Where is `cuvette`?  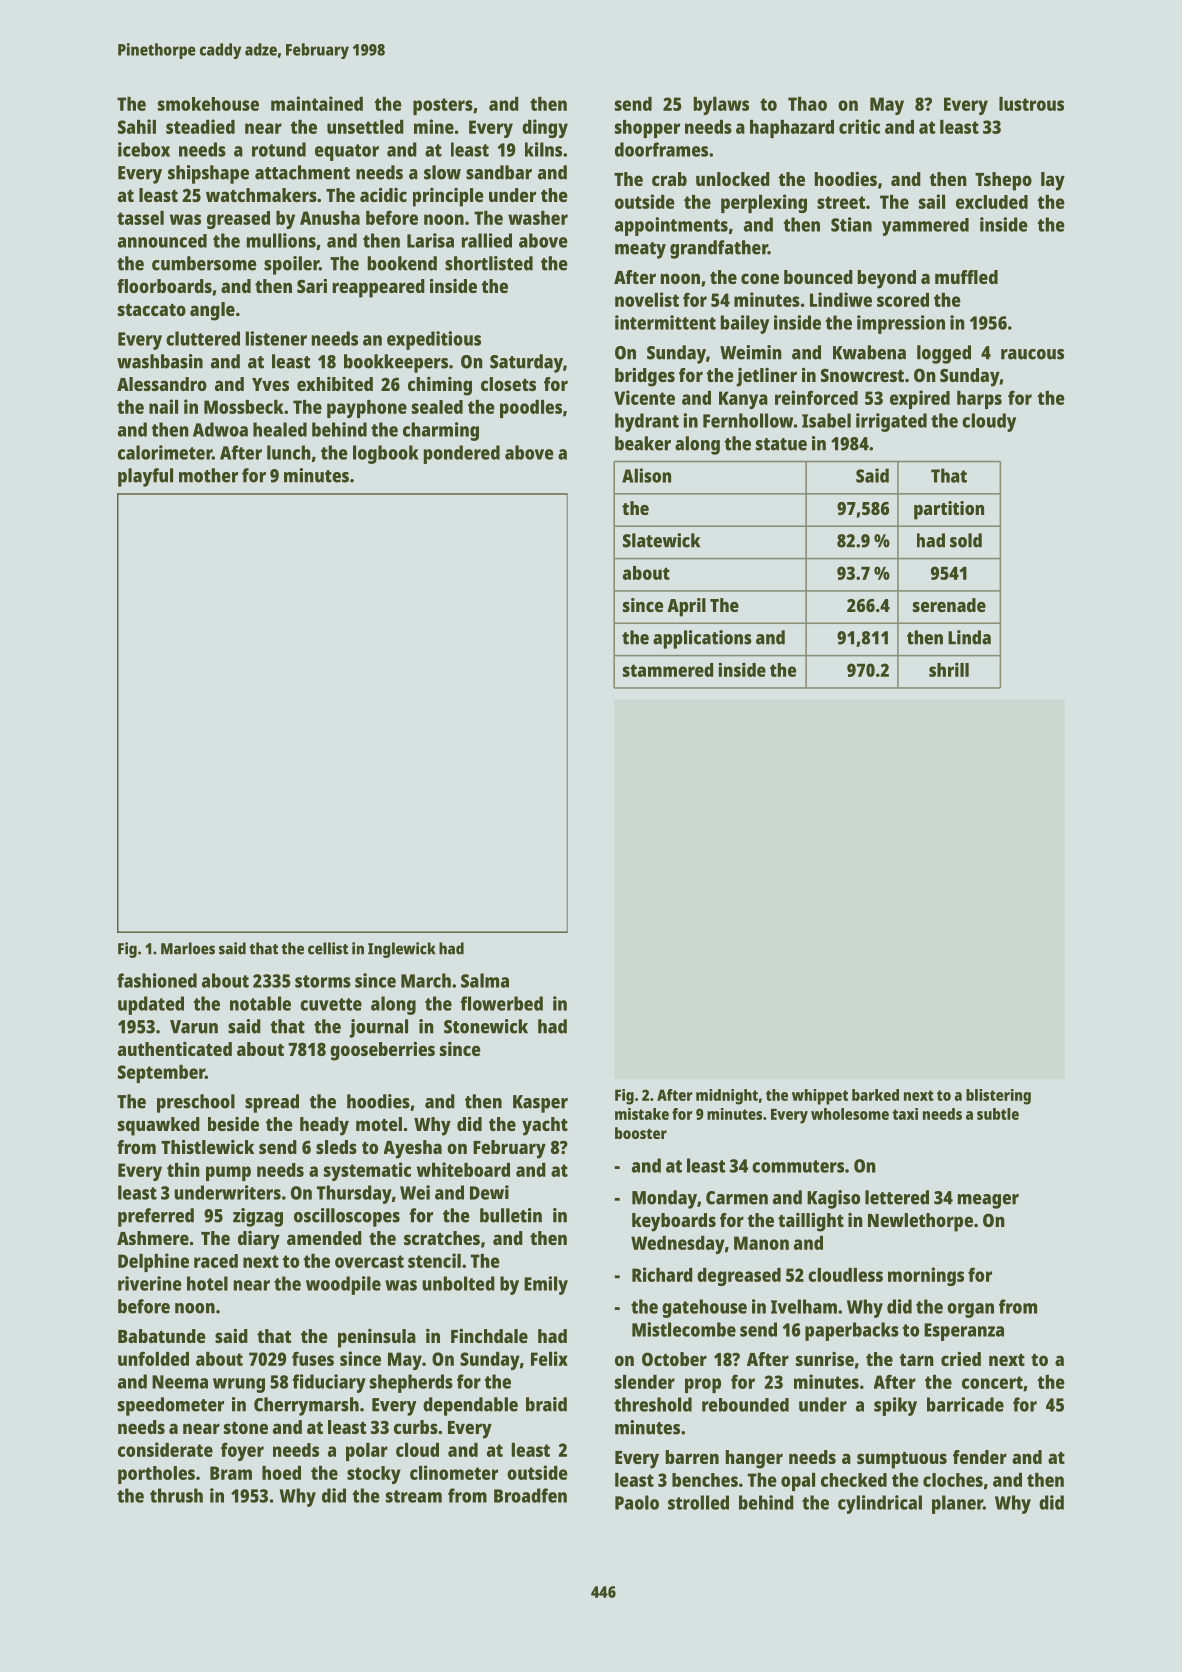
cuvette is located at coordinates (331, 1004).
